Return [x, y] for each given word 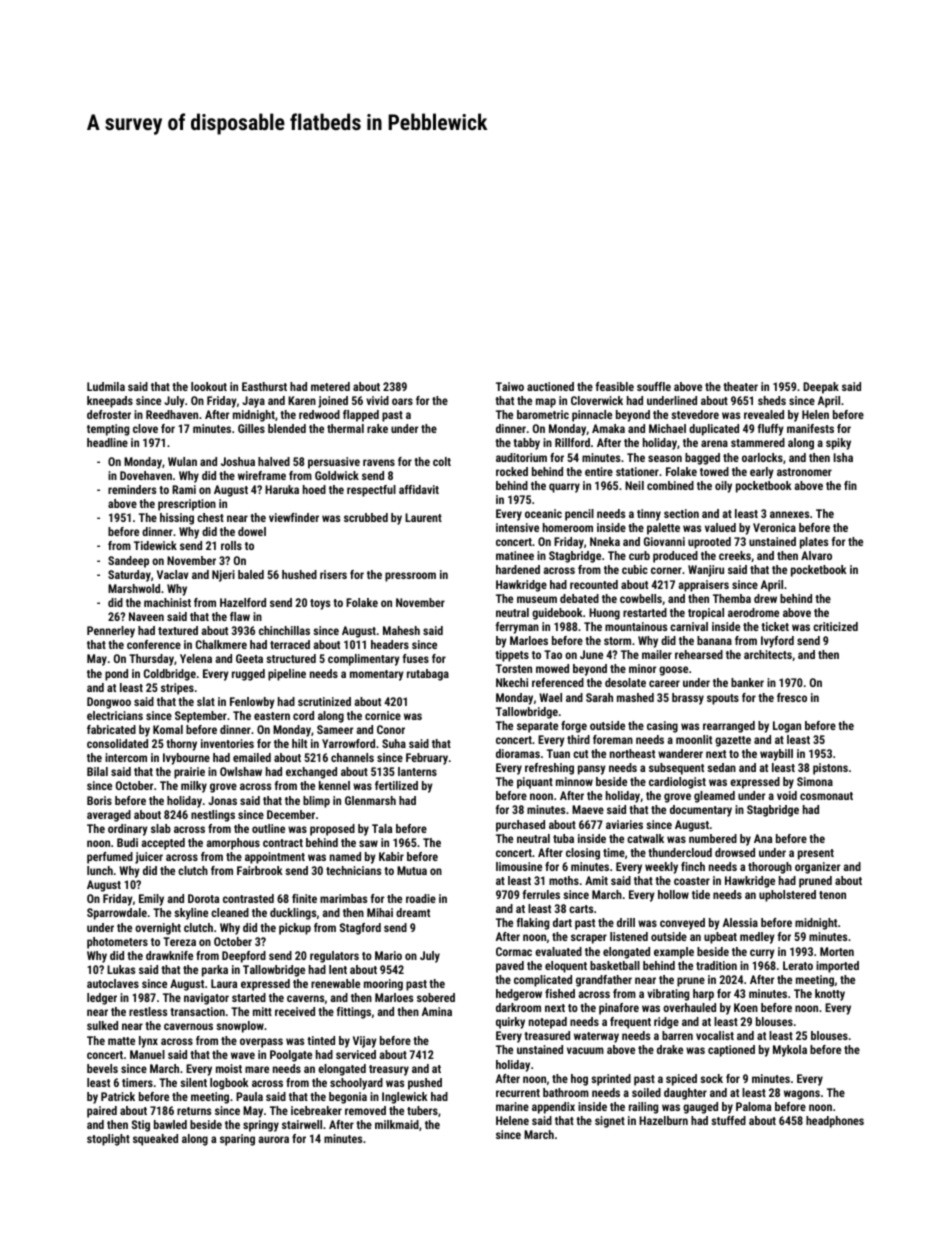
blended [287, 428]
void [787, 795]
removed [365, 1110]
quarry [564, 488]
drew [765, 598]
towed [714, 471]
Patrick [118, 1096]
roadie [421, 898]
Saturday [129, 576]
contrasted [248, 898]
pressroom [410, 577]
